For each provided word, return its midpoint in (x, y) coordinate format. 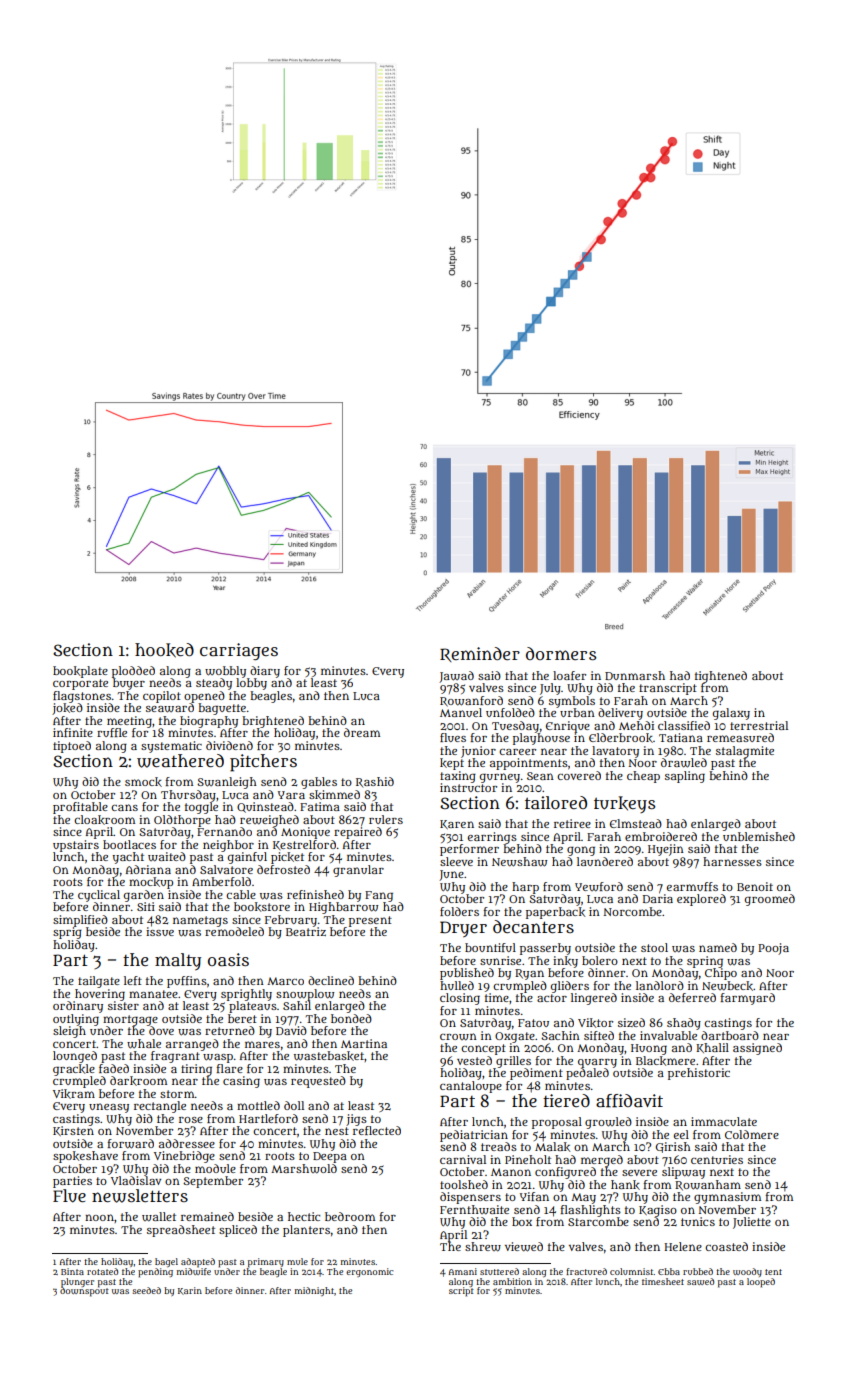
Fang (379, 896)
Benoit (755, 886)
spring (705, 962)
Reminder (480, 654)
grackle (74, 1070)
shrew (483, 1247)
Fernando (224, 831)
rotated (102, 1271)
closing (460, 999)
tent (773, 1272)
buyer (129, 684)
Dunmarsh (635, 675)
